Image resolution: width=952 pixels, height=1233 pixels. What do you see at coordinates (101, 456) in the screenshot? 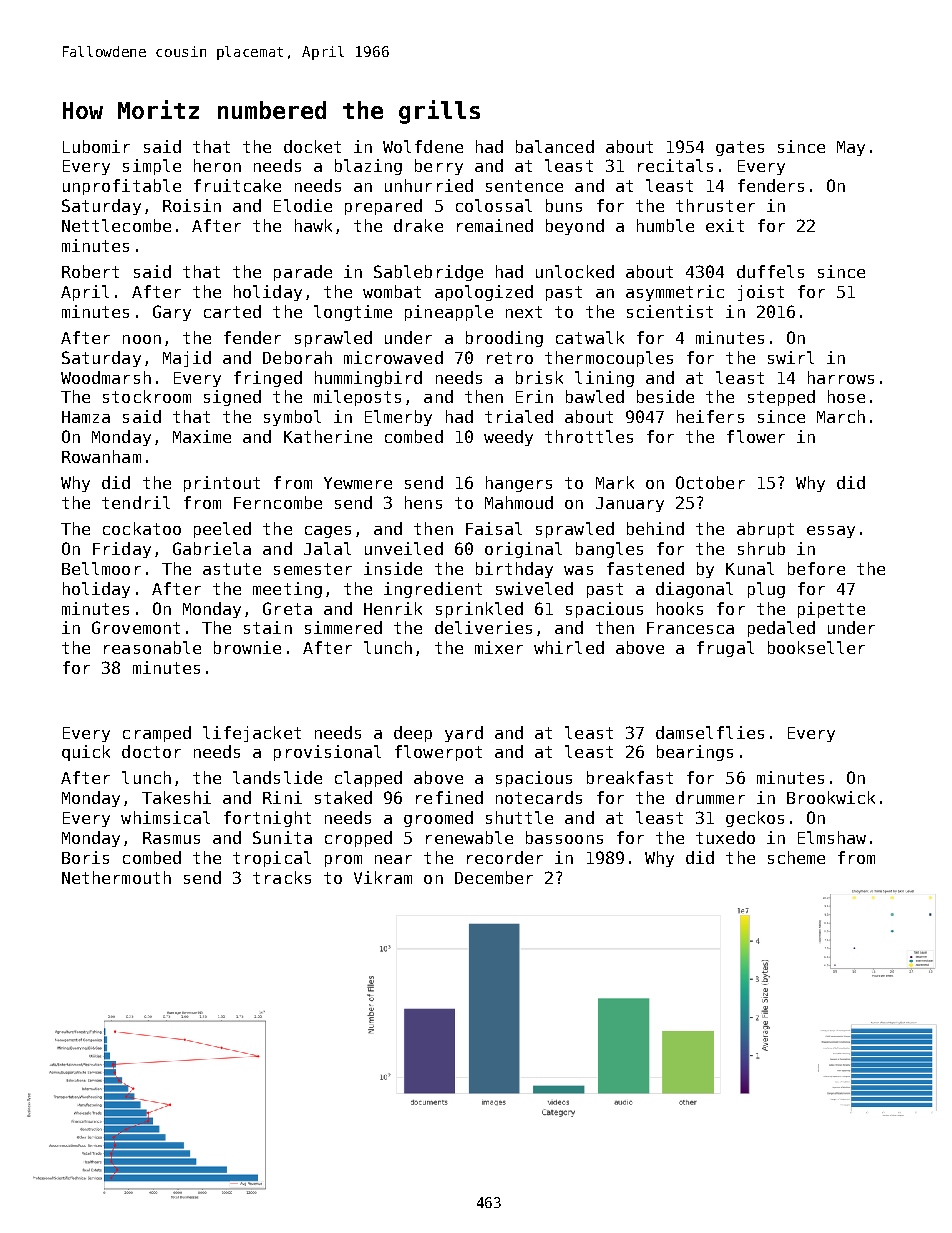
I see `Rowanham` at bounding box center [101, 456].
